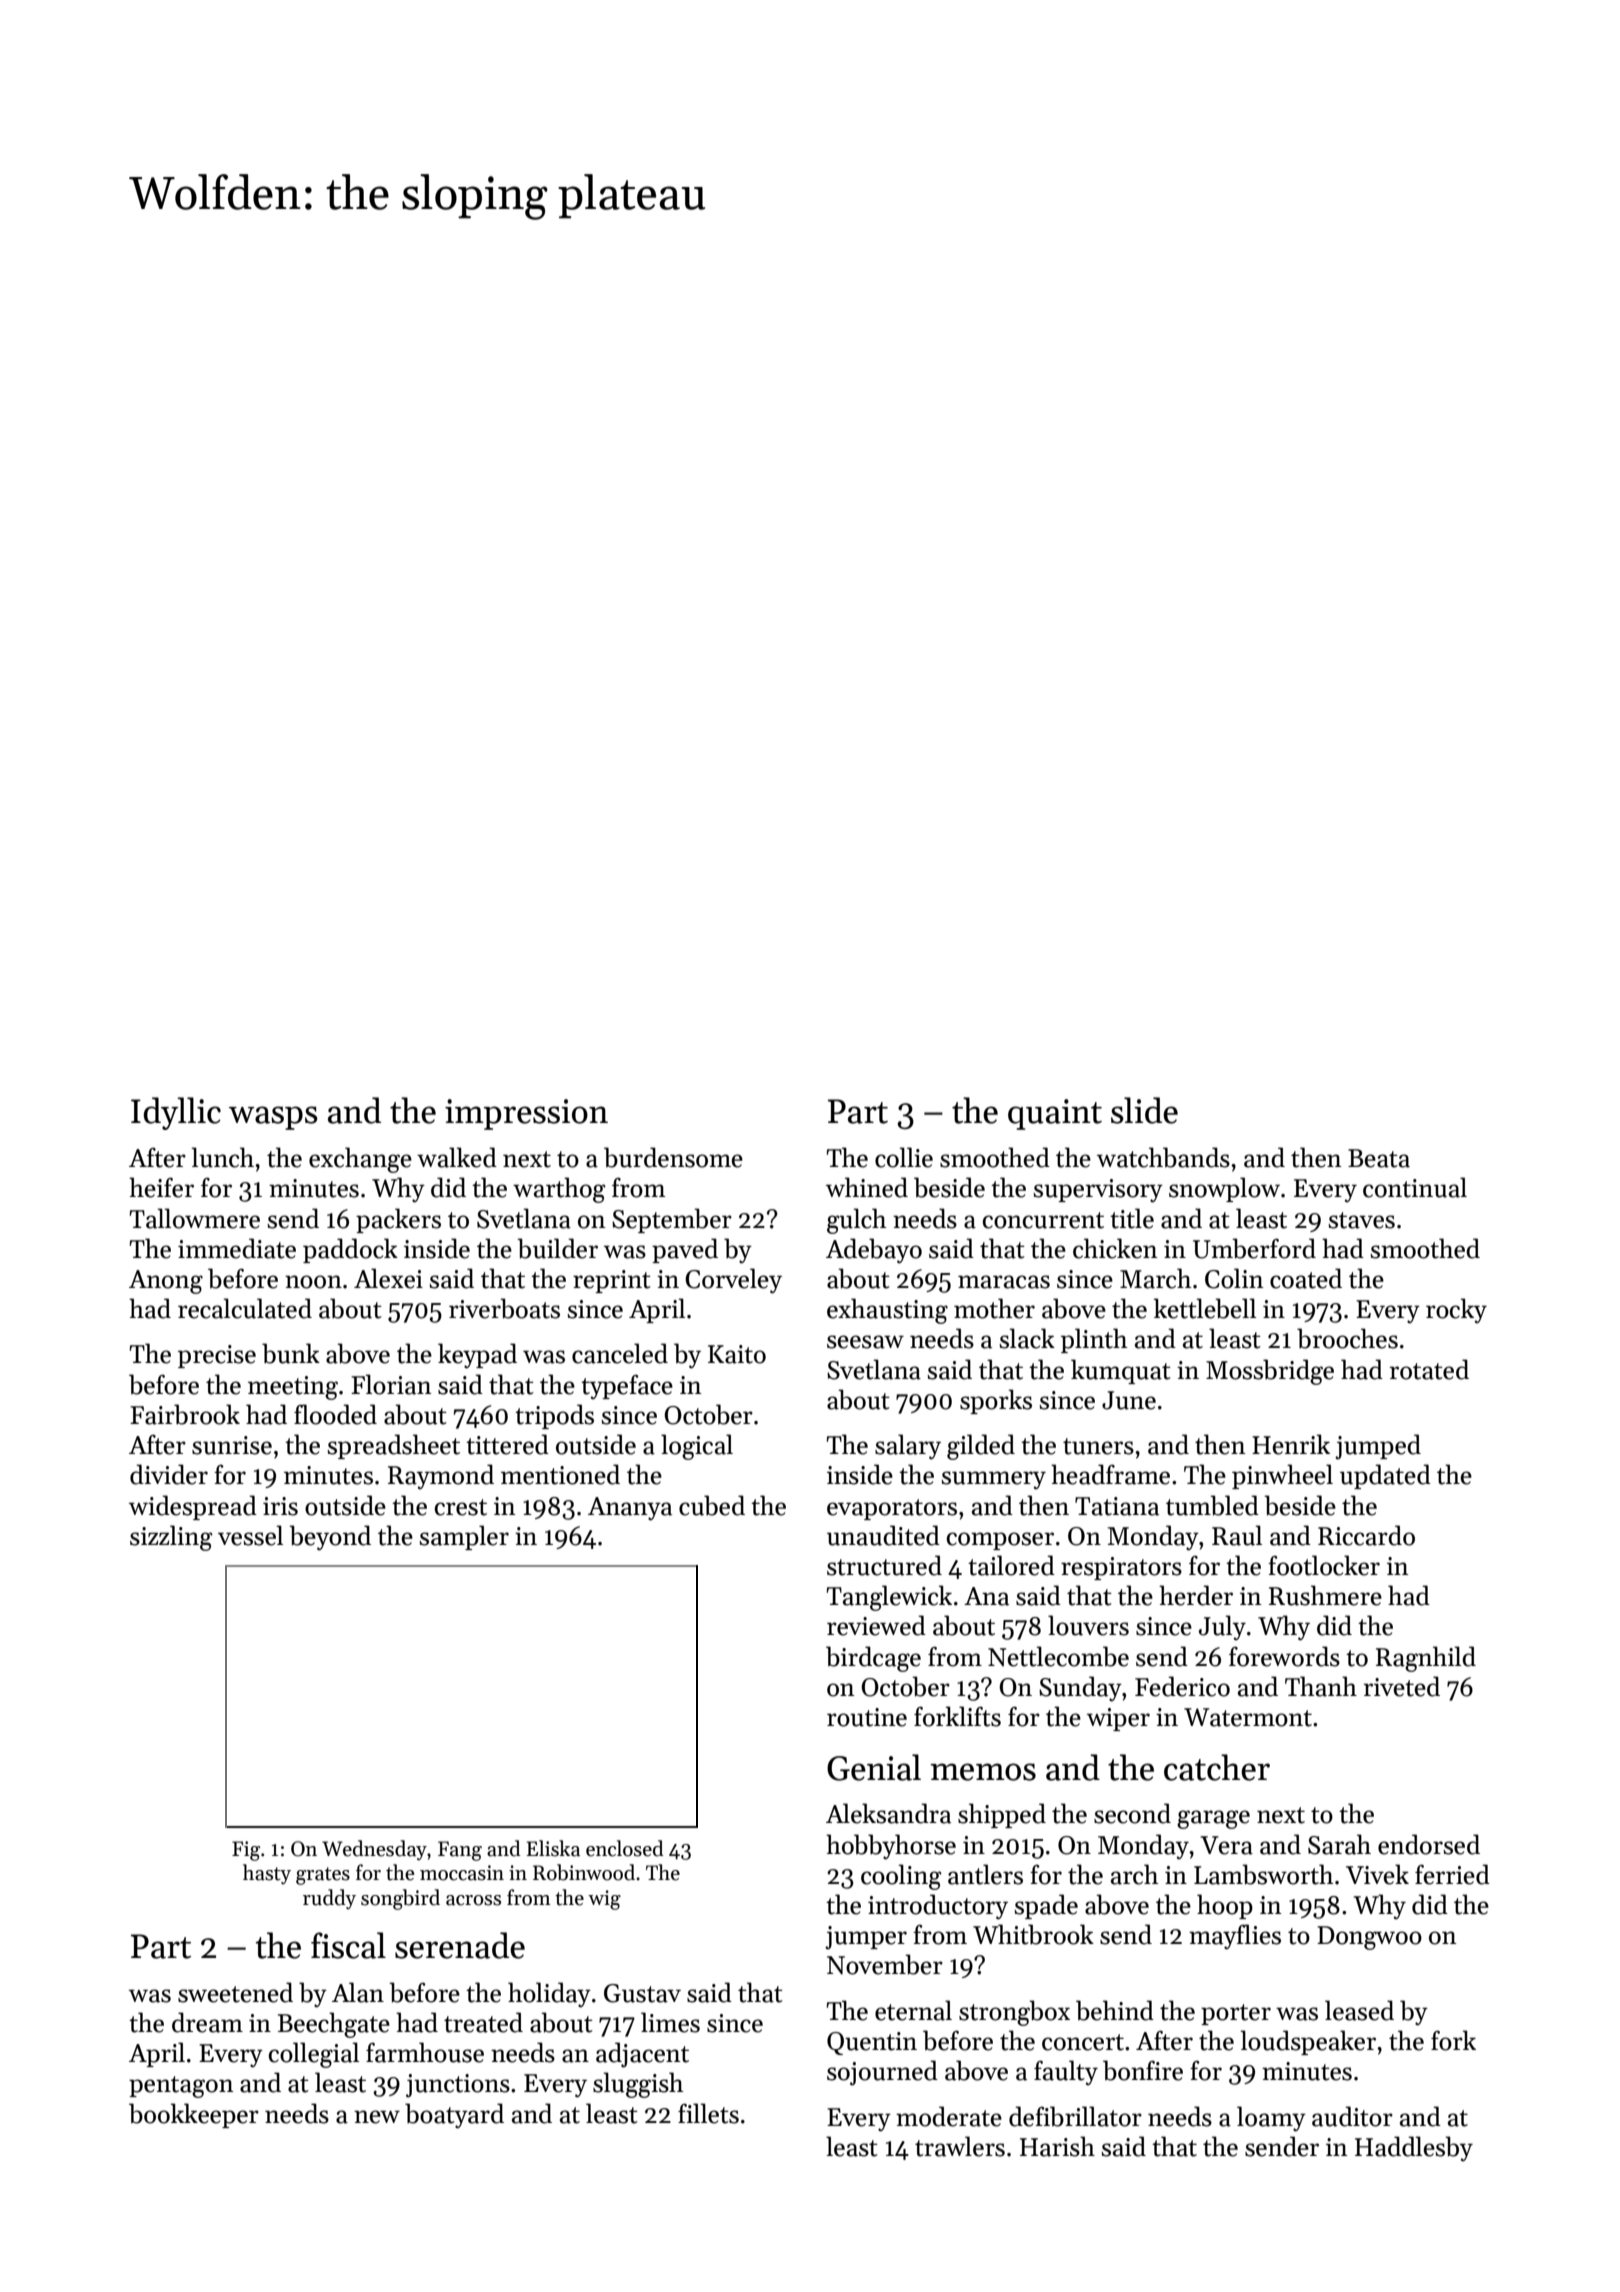 The width and height of the screenshot is (1620, 2292). What do you see at coordinates (483, 2022) in the screenshot?
I see `treated` at bounding box center [483, 2022].
